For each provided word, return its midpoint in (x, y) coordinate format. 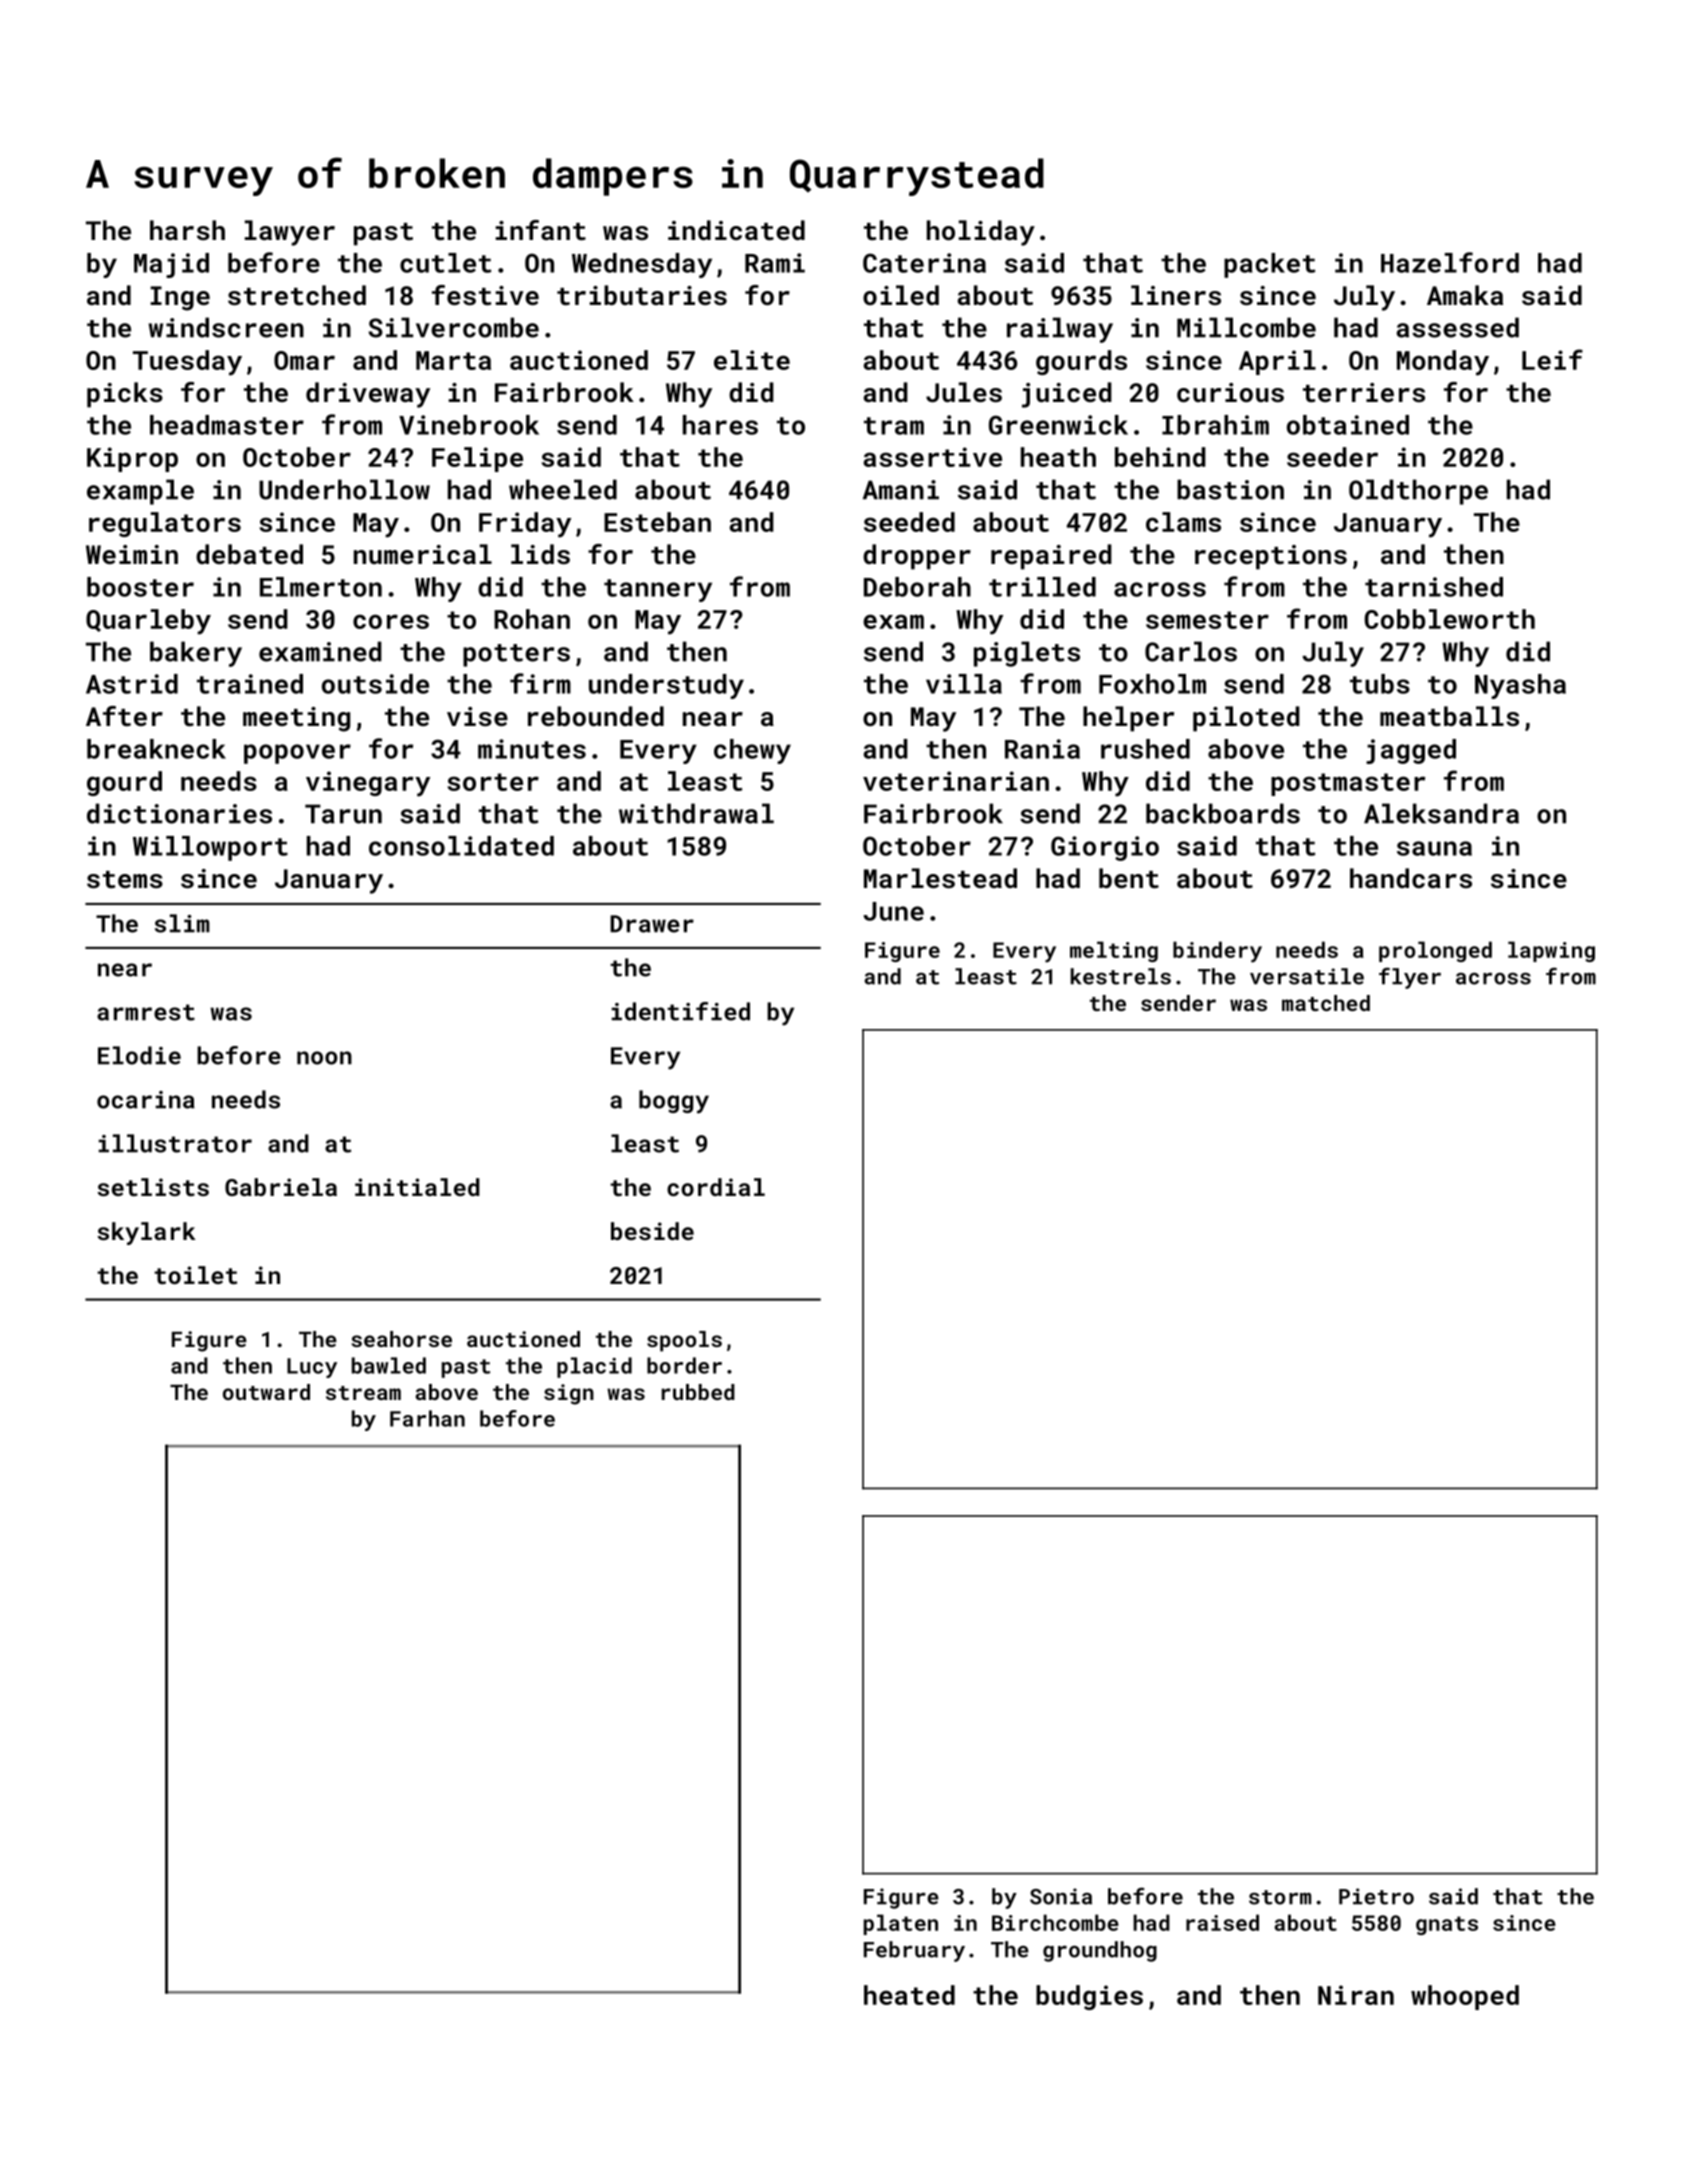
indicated (736, 230)
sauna (1434, 848)
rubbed (698, 1392)
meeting (296, 719)
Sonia (1061, 1896)
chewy (752, 751)
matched (1326, 1003)
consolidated (461, 846)
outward (266, 1392)
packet (1269, 265)
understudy (666, 686)
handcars (1411, 878)
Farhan (427, 1418)
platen (901, 1924)
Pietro (1376, 1896)
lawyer (290, 233)
